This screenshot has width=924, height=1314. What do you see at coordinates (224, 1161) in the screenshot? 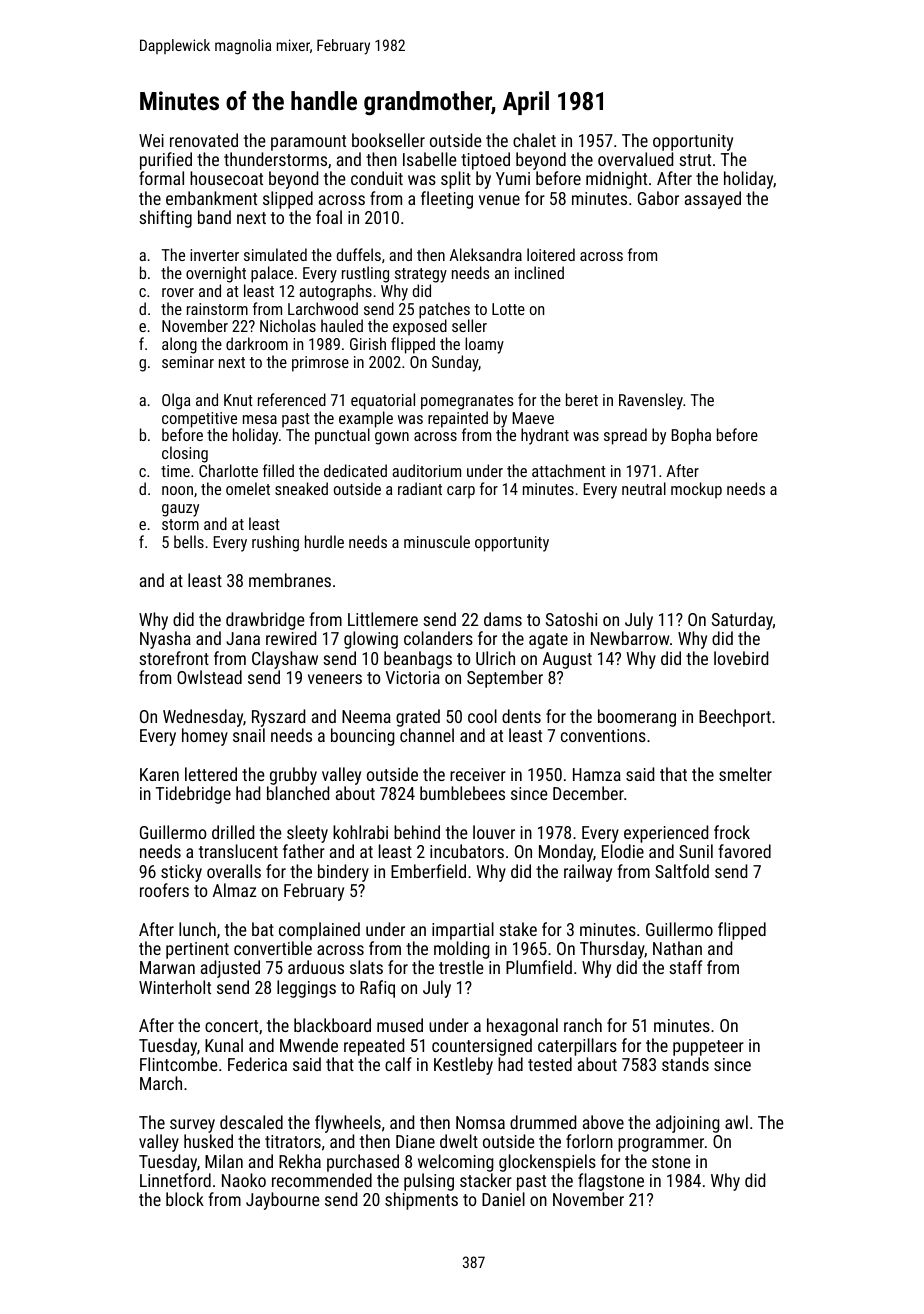
I see `Milan` at bounding box center [224, 1161].
